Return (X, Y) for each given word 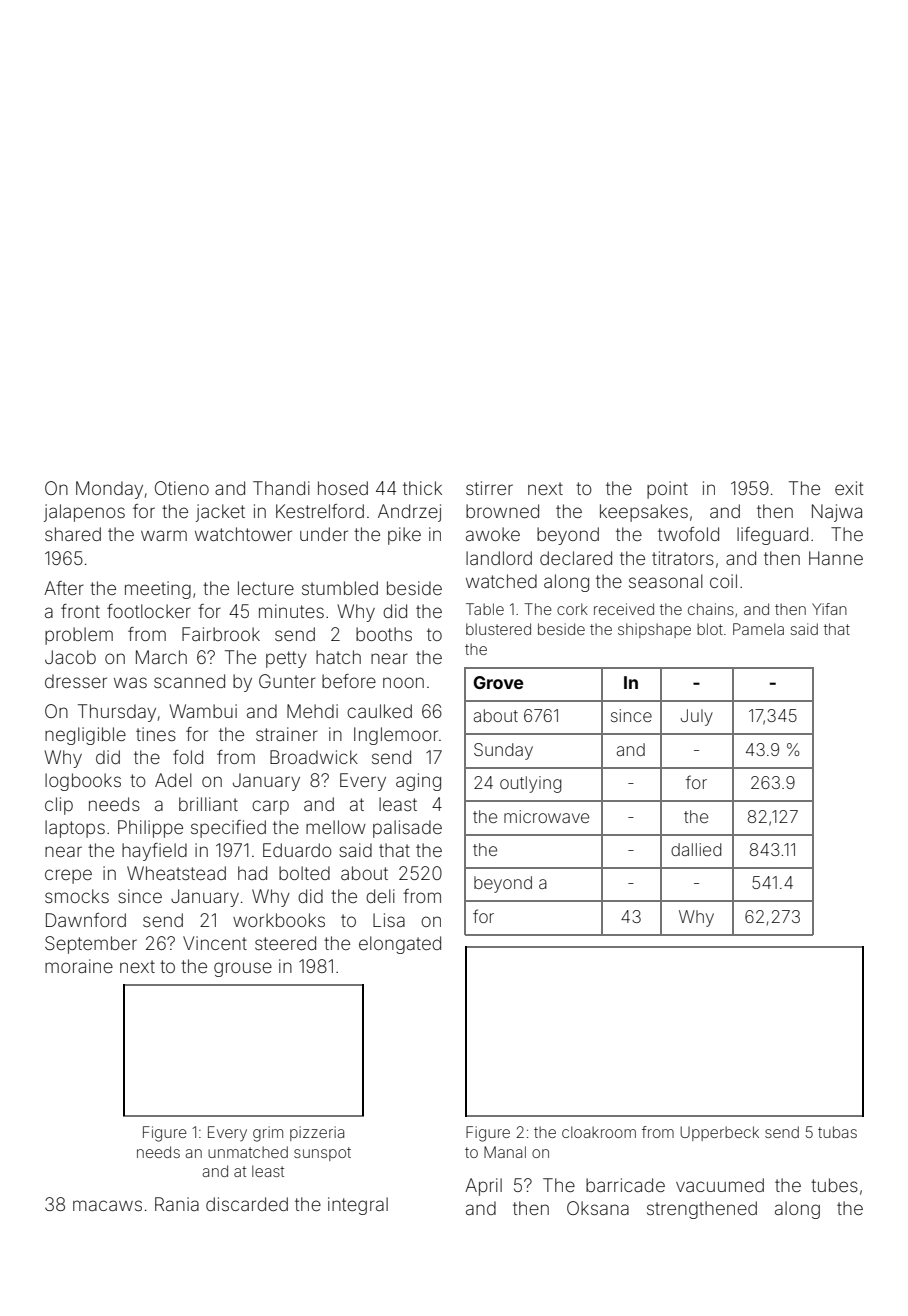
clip (59, 806)
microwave (546, 816)
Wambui (203, 711)
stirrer (489, 488)
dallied (696, 849)
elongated (400, 945)
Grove (498, 682)
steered (285, 943)
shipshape (654, 630)
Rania (177, 1204)
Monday (109, 490)
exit (849, 488)
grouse (243, 969)
